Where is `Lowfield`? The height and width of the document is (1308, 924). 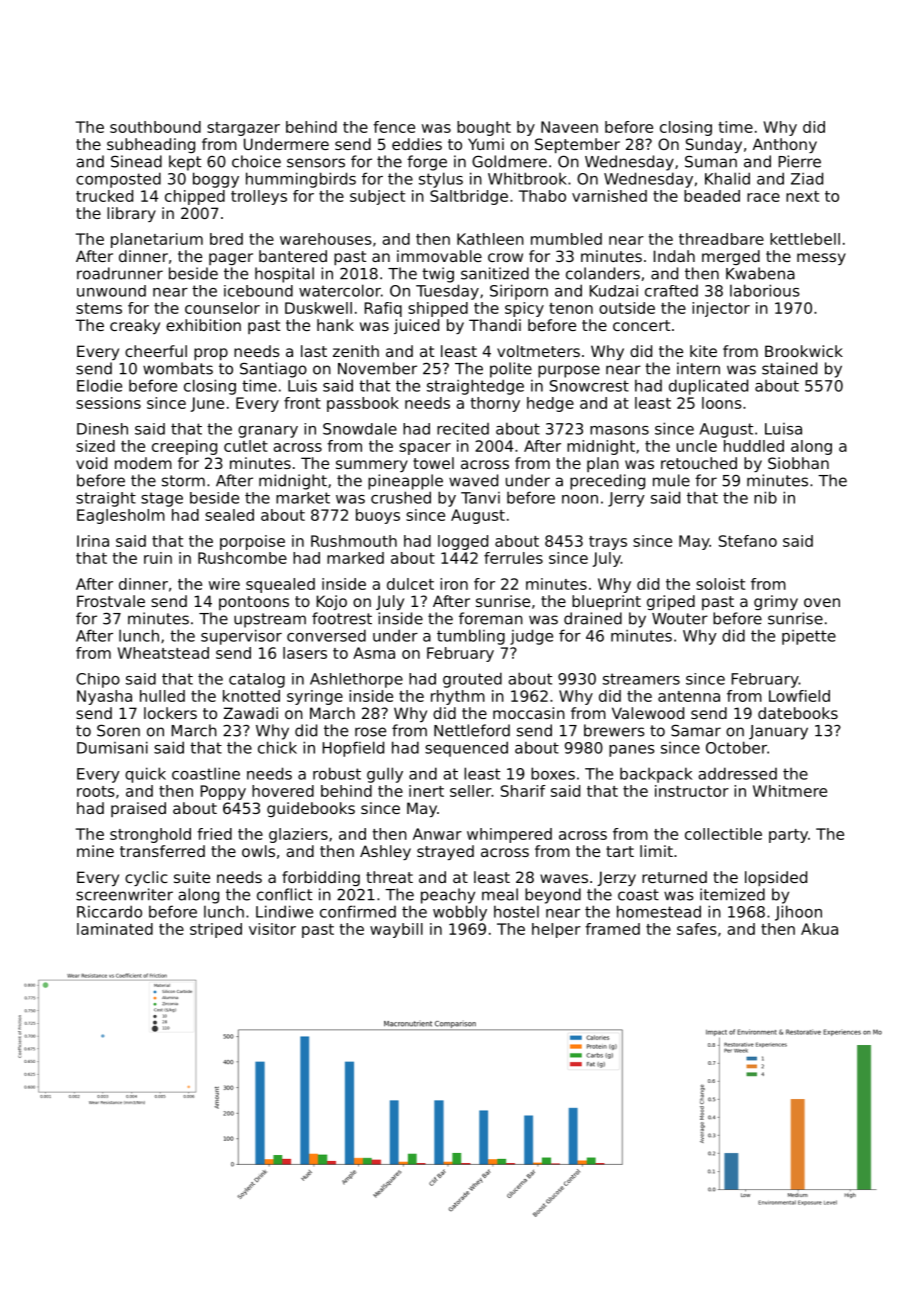 Lowfield is located at coordinates (799, 696).
